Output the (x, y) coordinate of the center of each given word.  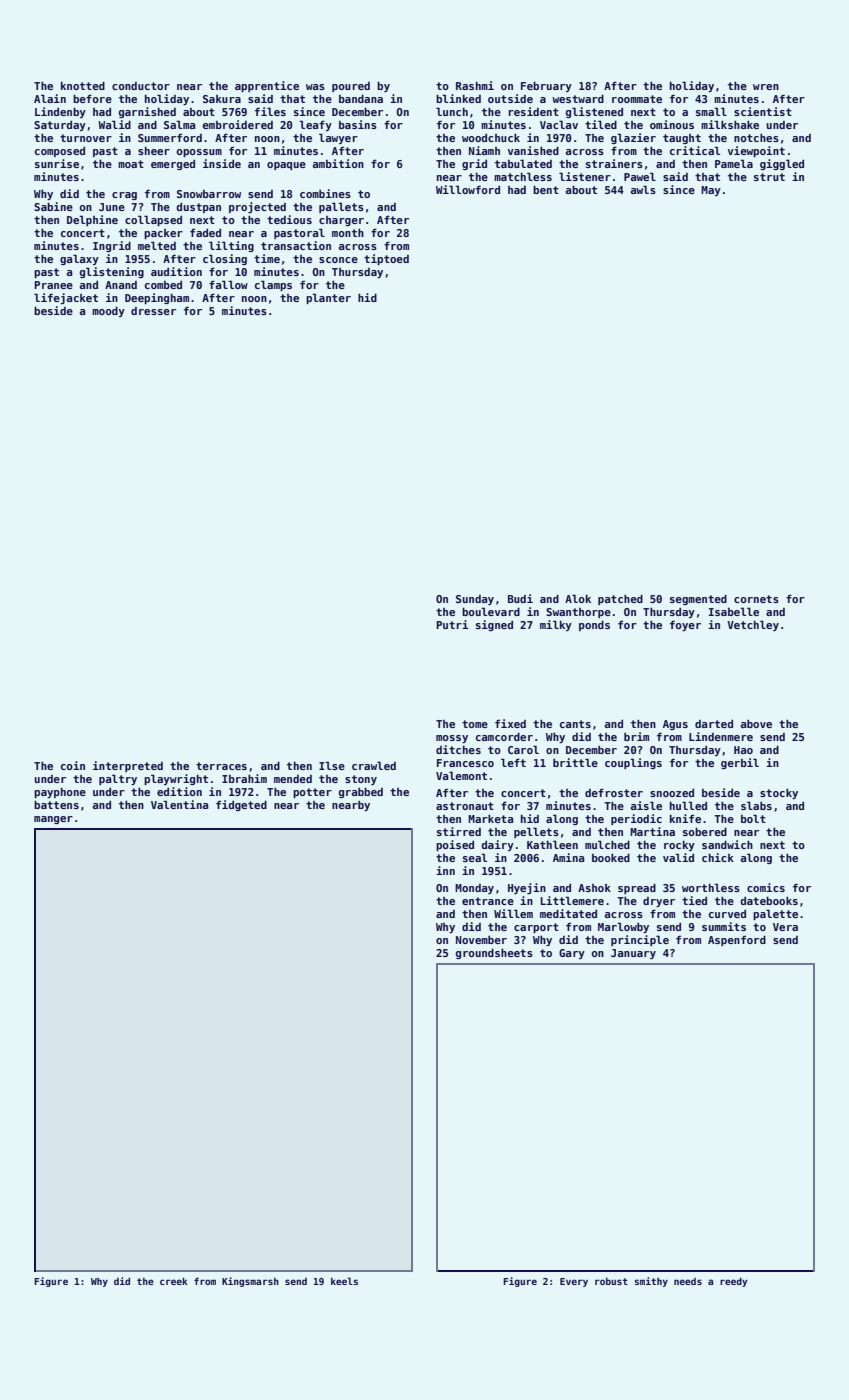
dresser (153, 311)
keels (344, 1281)
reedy (734, 1282)
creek (174, 1281)
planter (328, 298)
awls (643, 189)
